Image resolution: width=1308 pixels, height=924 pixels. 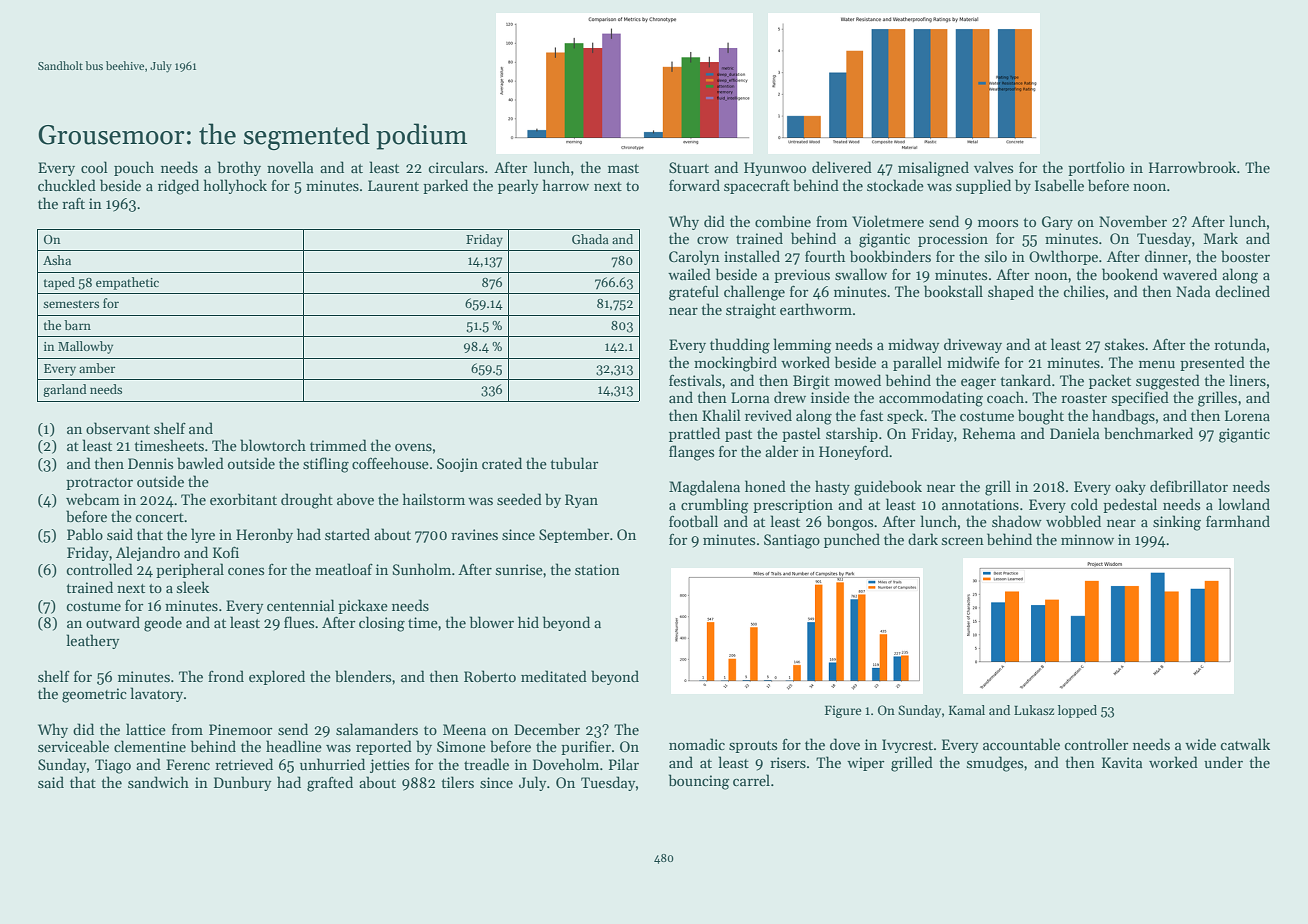 What do you see at coordinates (457, 782) in the screenshot?
I see `tilers` at bounding box center [457, 782].
